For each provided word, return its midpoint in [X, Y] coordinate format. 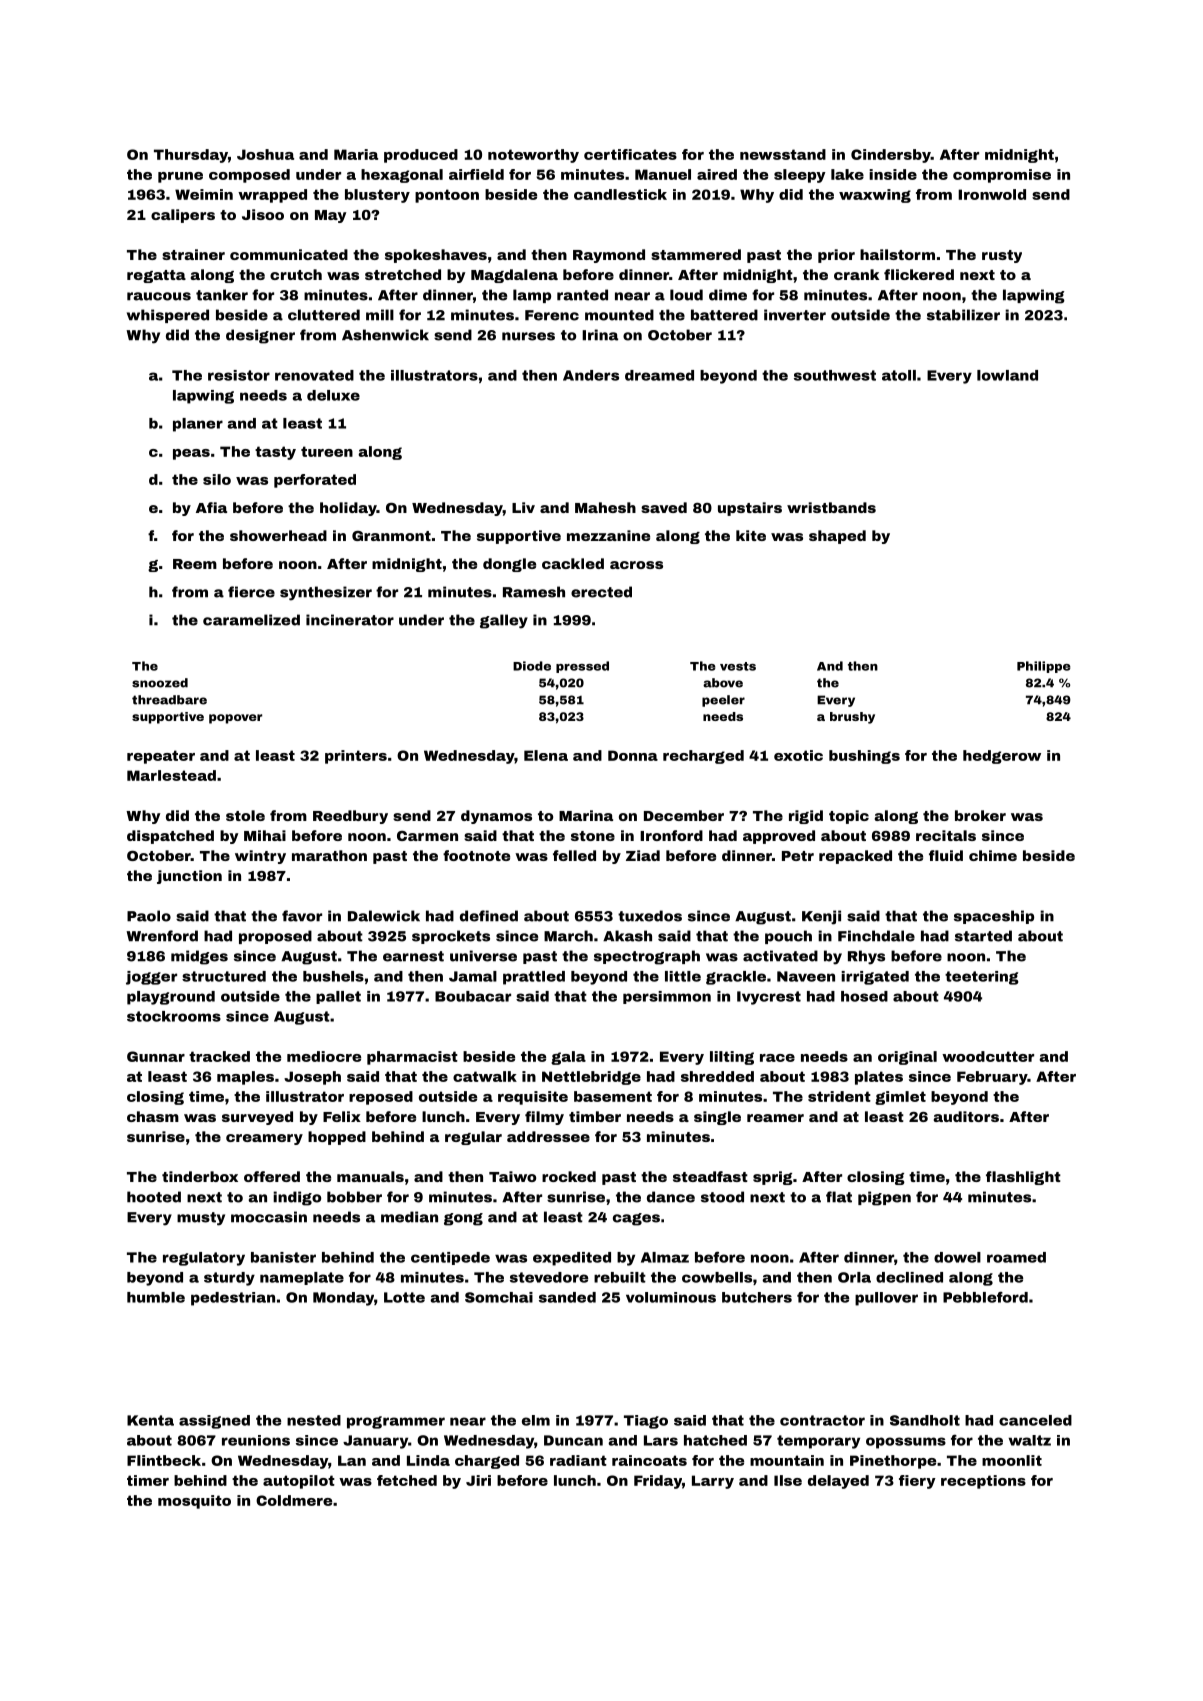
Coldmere [294, 1500]
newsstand [783, 154]
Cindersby [891, 156]
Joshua [265, 154]
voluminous [671, 1297]
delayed [838, 1482]
